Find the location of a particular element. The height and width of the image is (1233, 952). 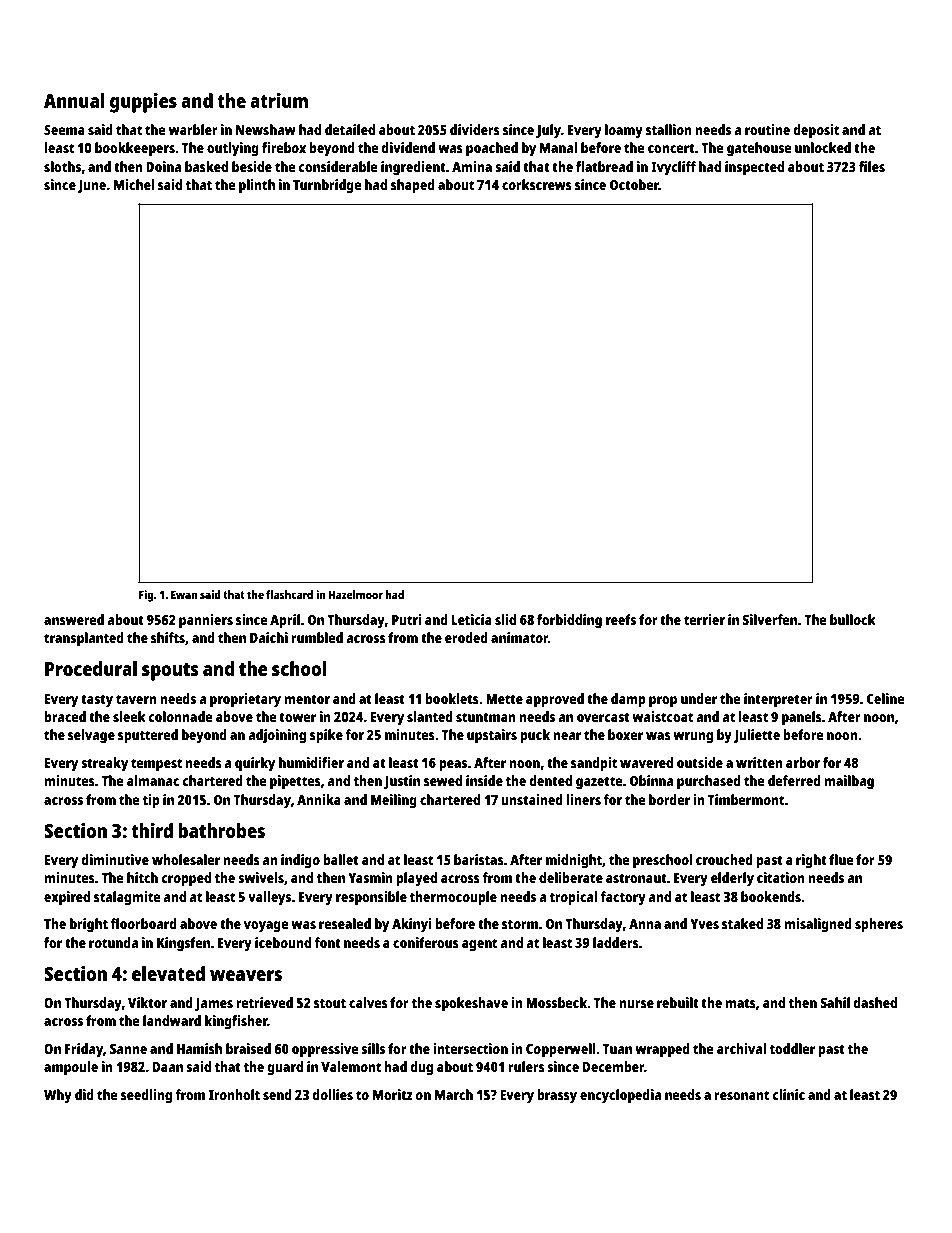

clinic is located at coordinates (788, 1094).
